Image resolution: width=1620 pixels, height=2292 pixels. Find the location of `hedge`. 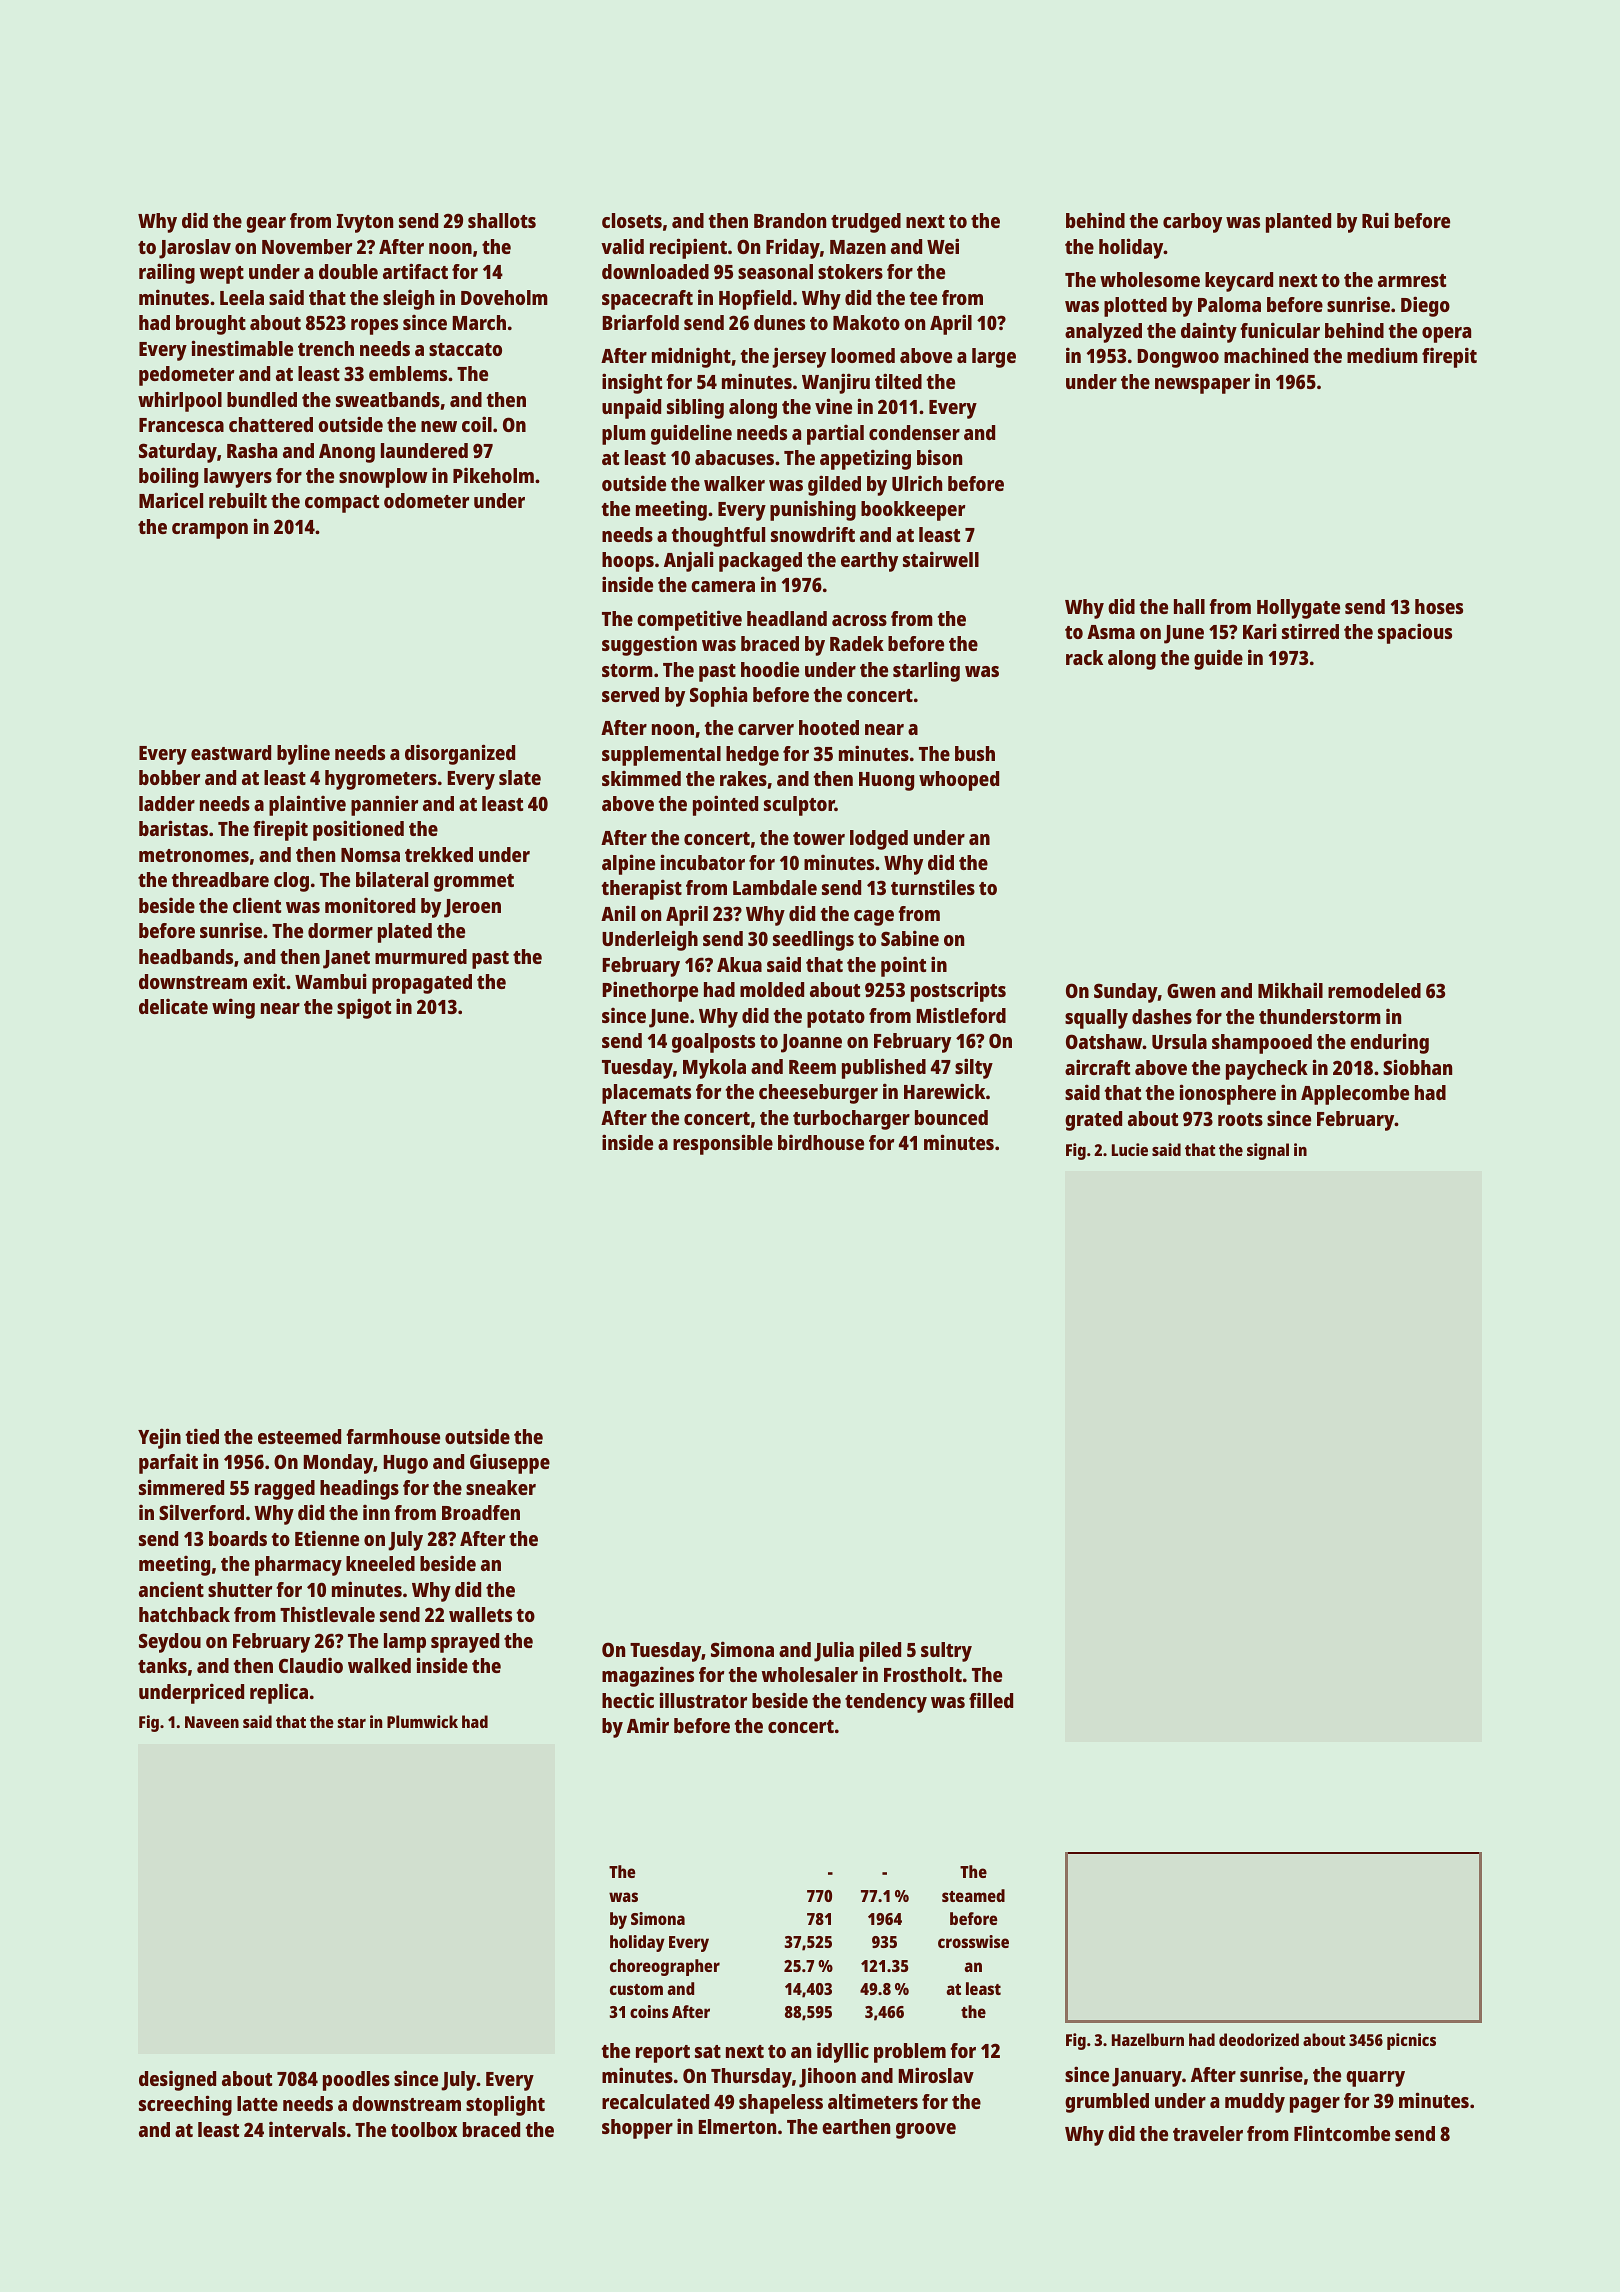

hedge is located at coordinates (752, 756).
